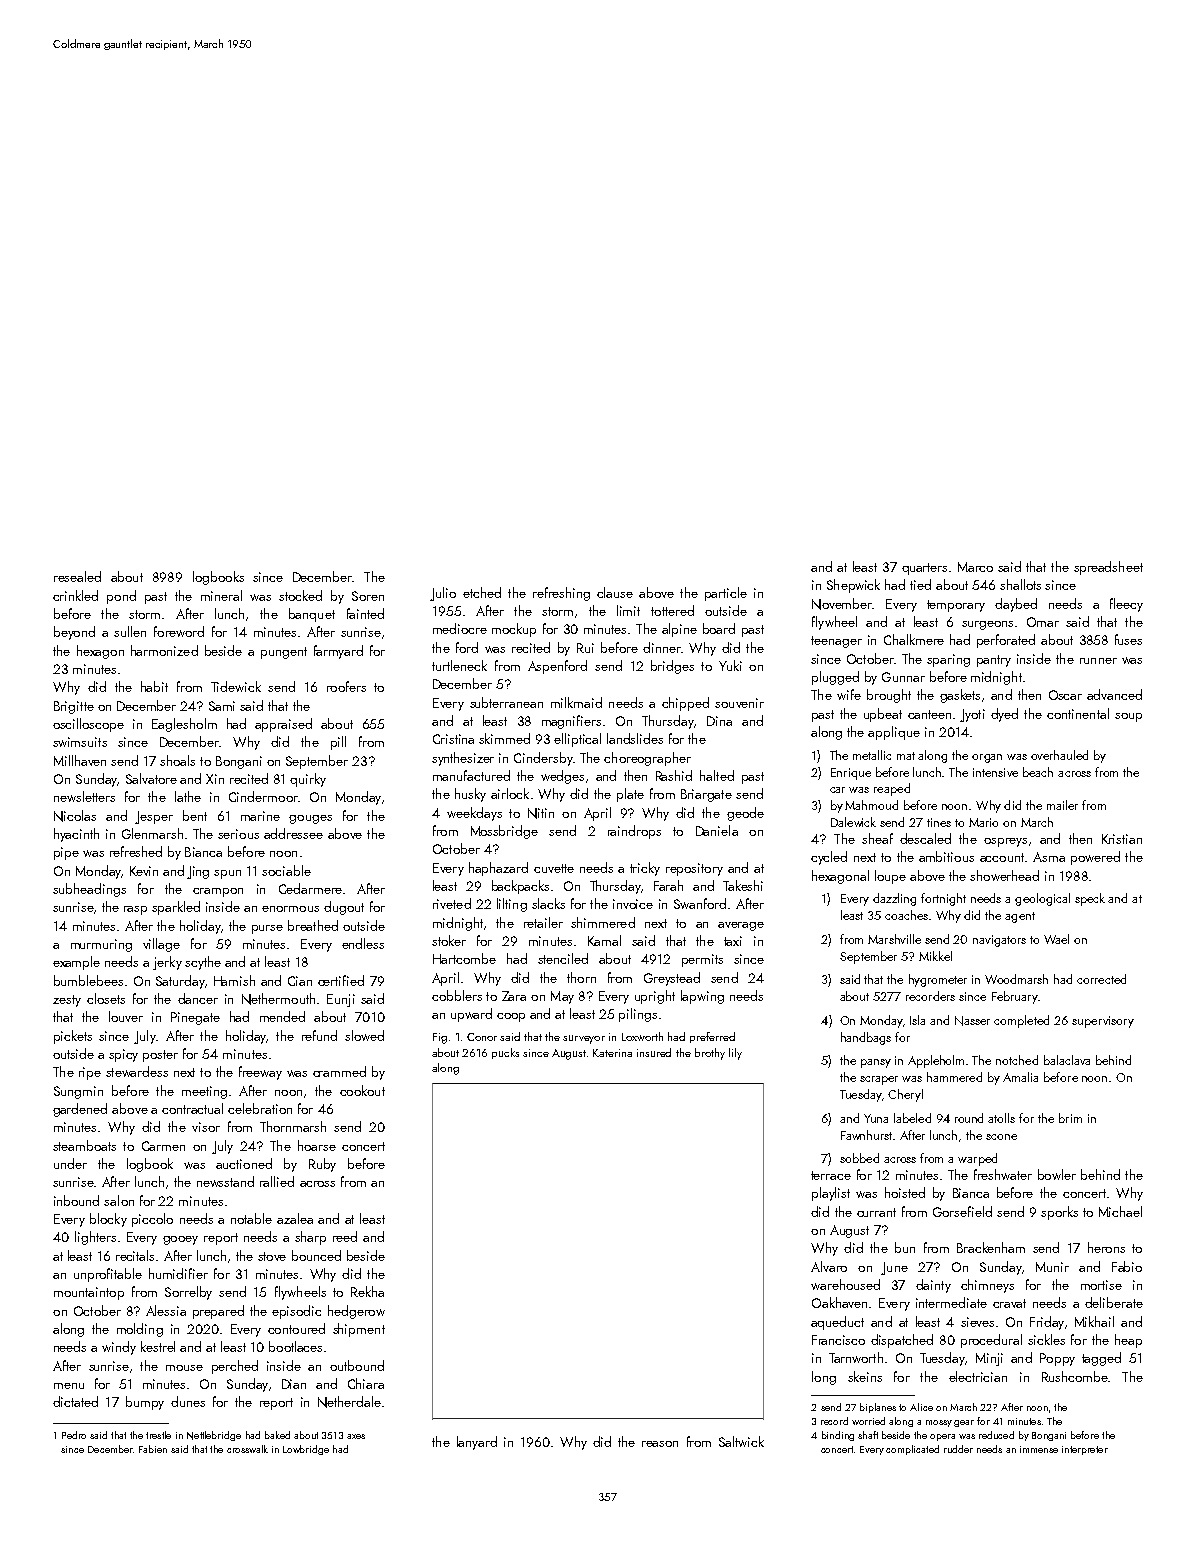 The height and width of the image is (1548, 1196). Describe the element at coordinates (543, 922) in the image. I see `retailer` at that location.
